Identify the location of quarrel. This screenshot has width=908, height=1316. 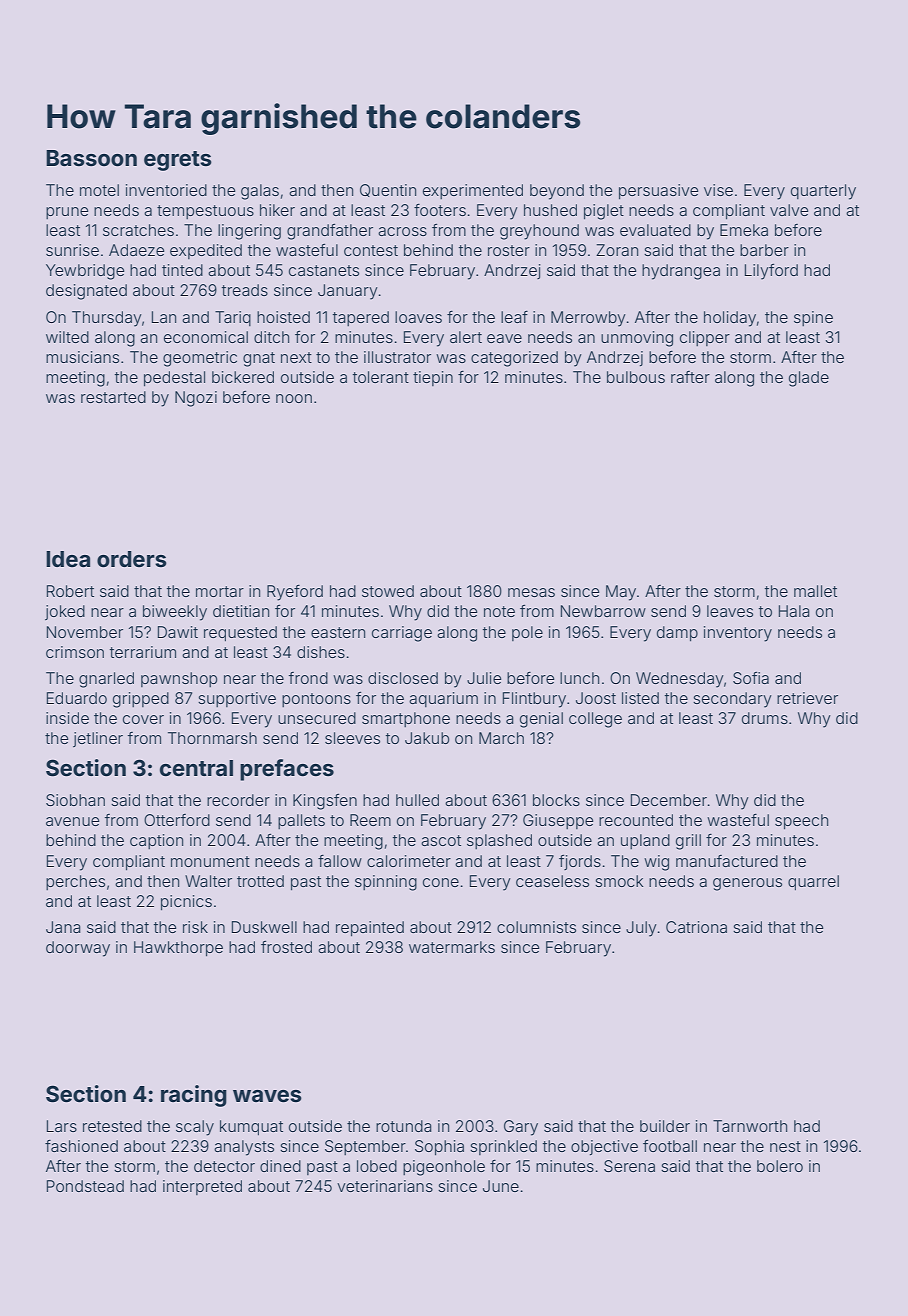
(813, 883).
